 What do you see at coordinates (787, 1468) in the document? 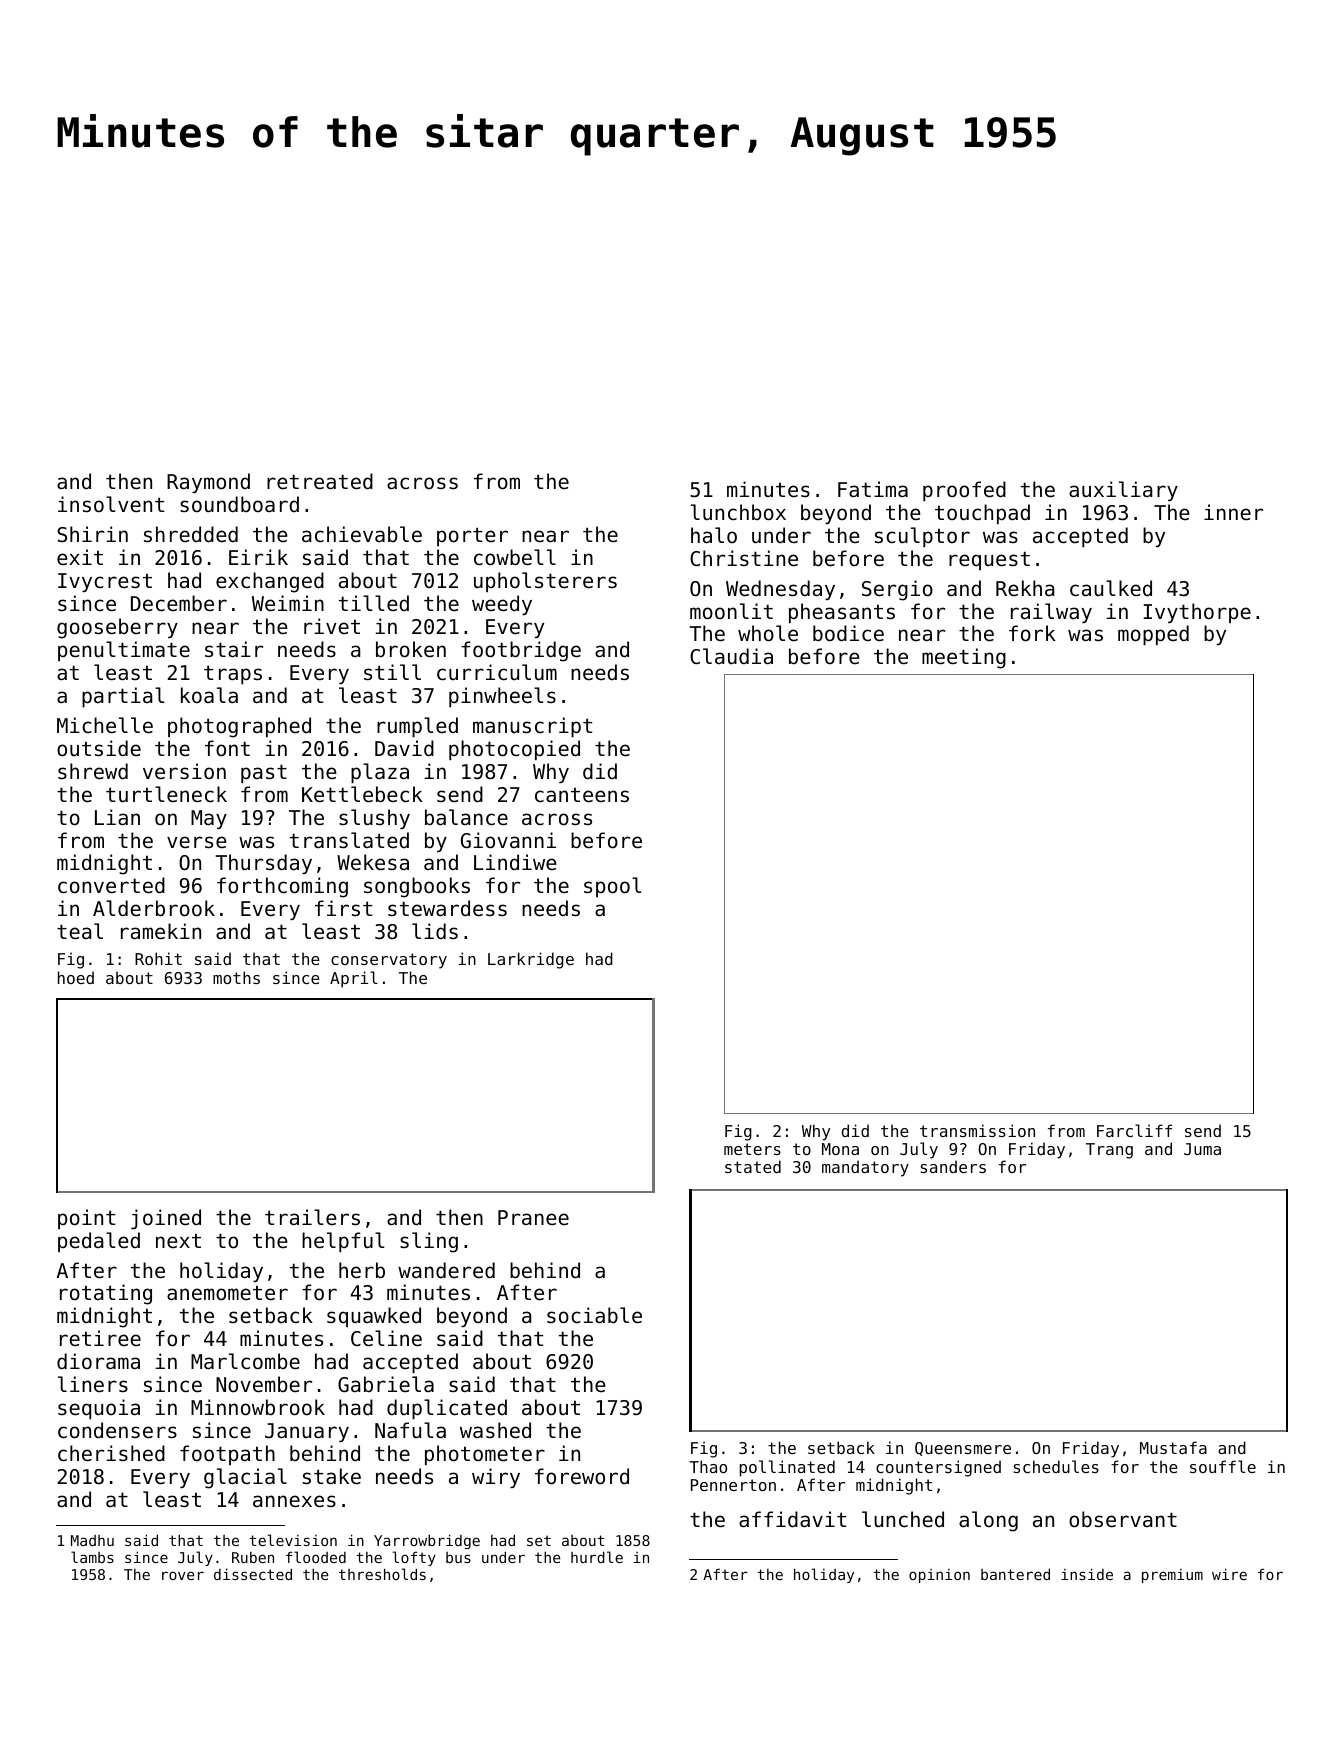
I see `pollinated` at bounding box center [787, 1468].
